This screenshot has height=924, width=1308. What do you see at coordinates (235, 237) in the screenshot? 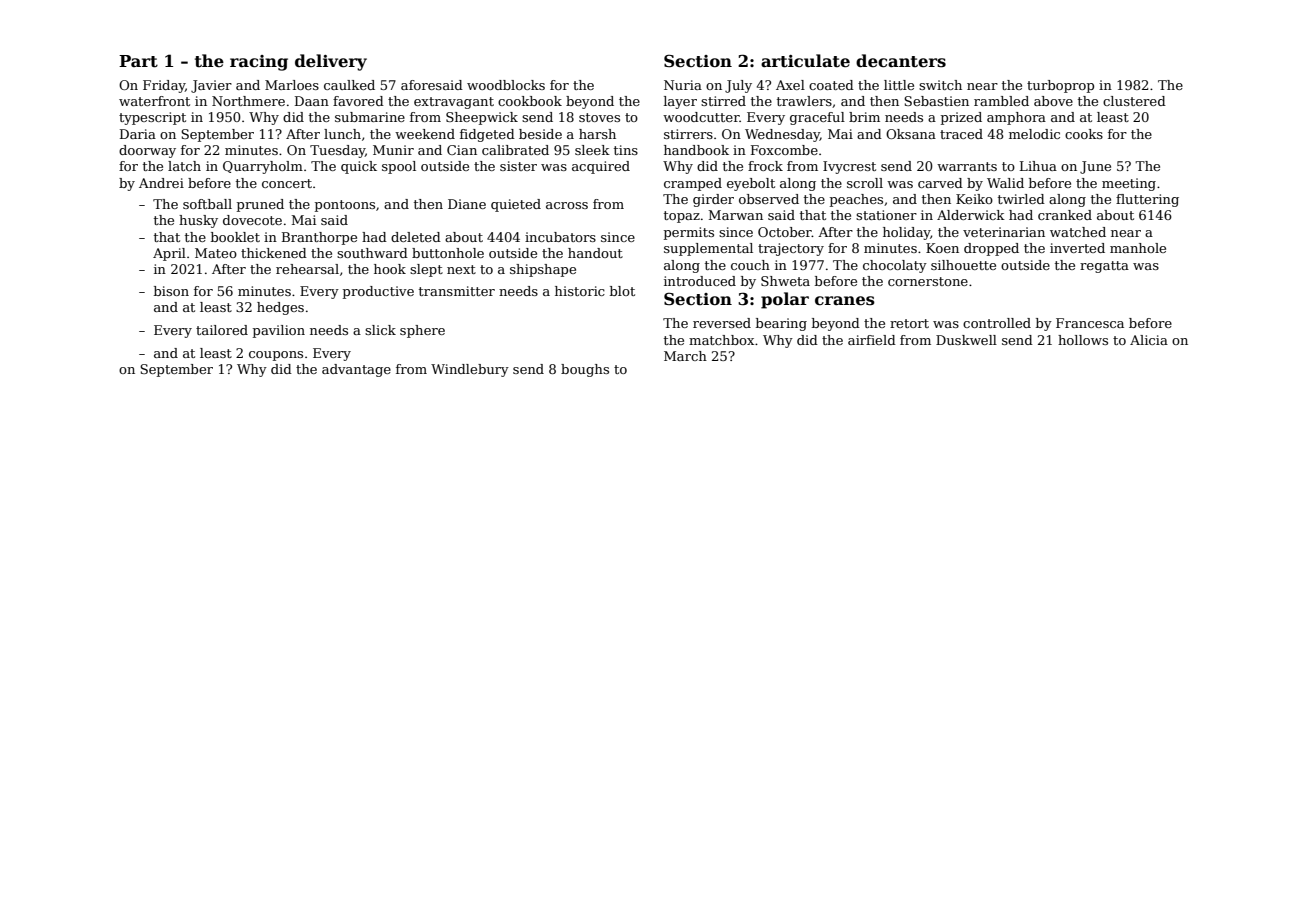
I see `booklet` at bounding box center [235, 237].
